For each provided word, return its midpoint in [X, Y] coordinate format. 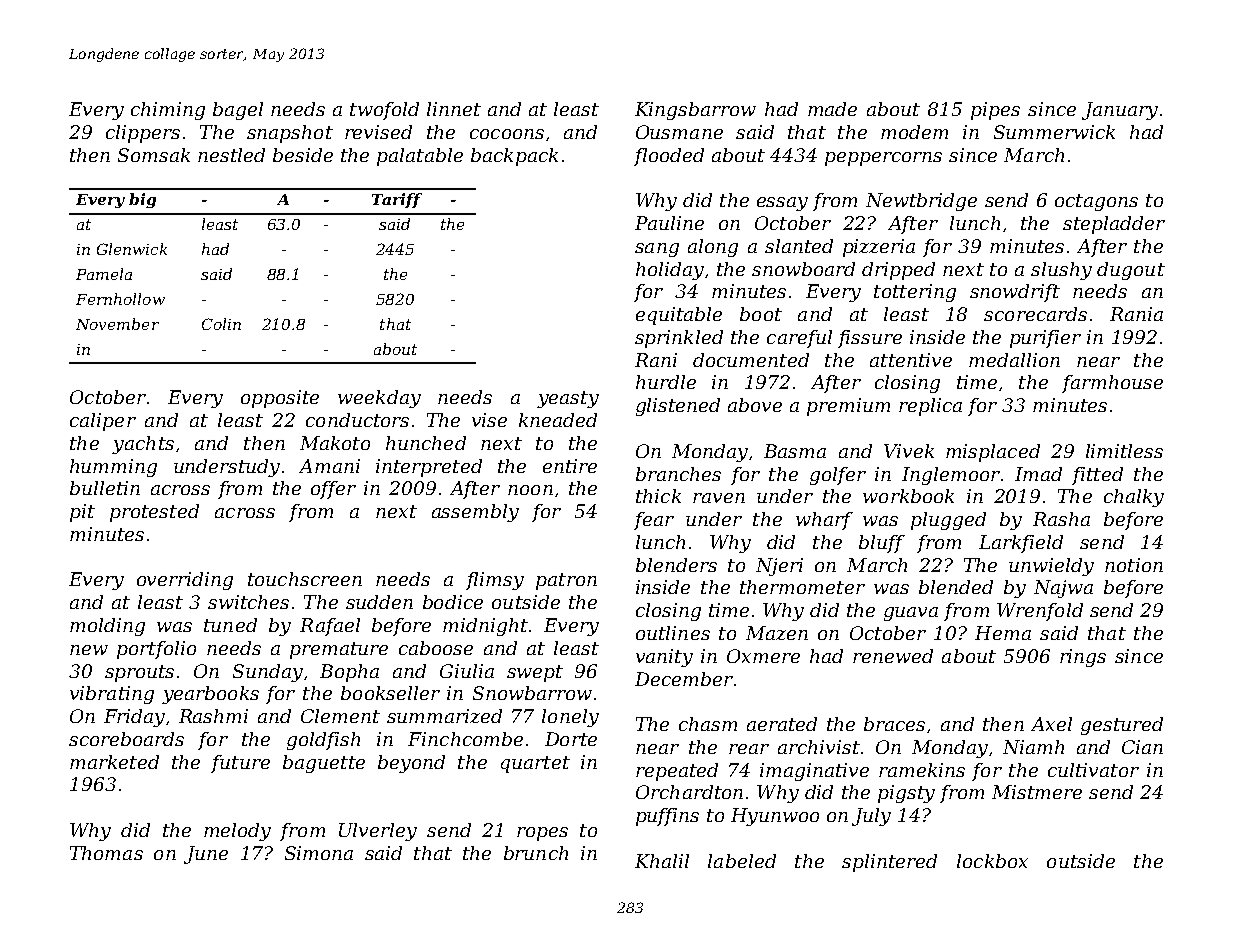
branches [678, 474]
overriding [185, 581]
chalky [1134, 498]
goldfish [323, 741]
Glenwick [132, 249]
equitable [679, 316]
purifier [1045, 339]
